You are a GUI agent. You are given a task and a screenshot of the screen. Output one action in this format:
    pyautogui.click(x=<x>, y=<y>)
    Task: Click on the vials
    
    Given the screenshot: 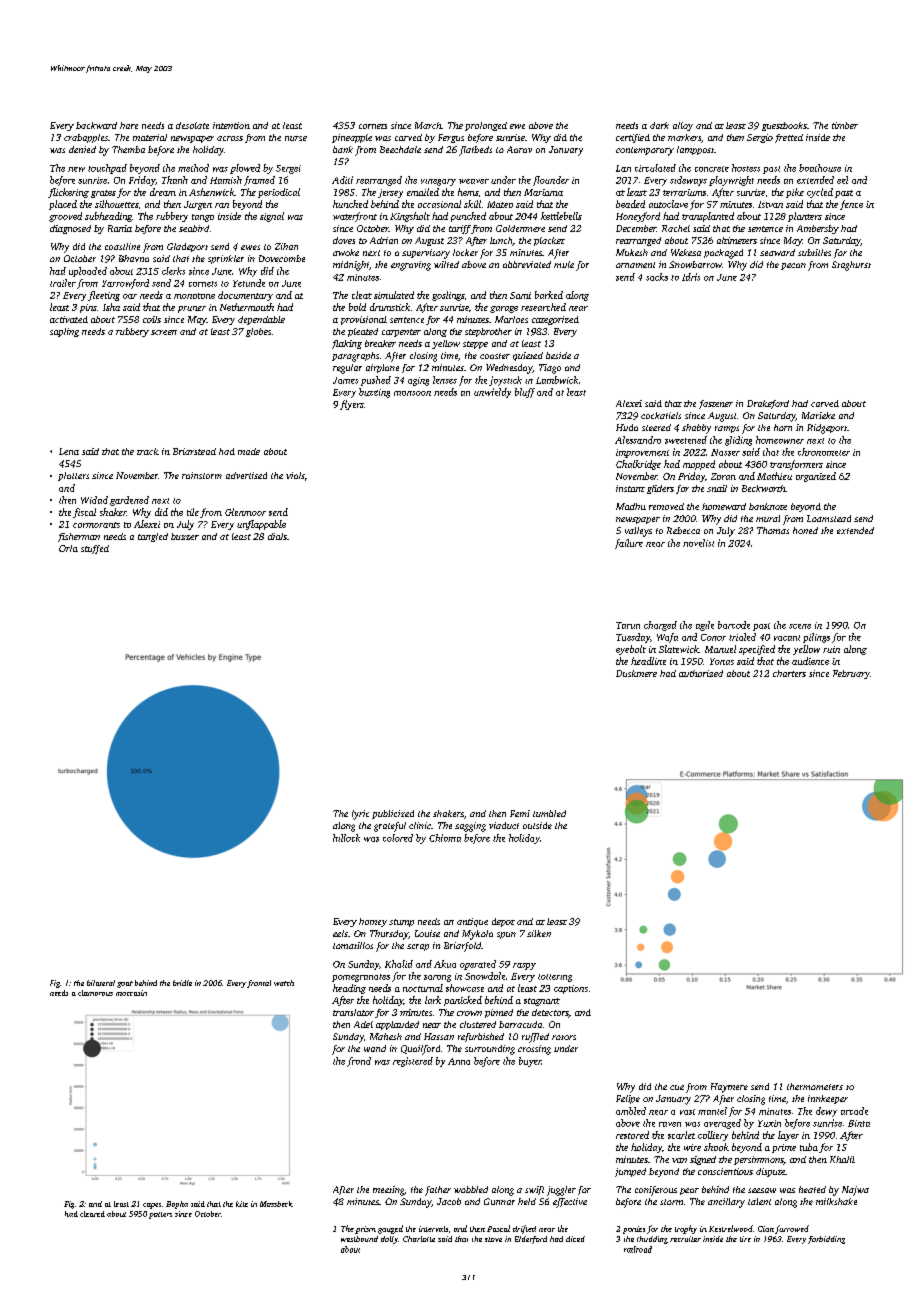 What is the action you would take?
    pyautogui.click(x=295, y=475)
